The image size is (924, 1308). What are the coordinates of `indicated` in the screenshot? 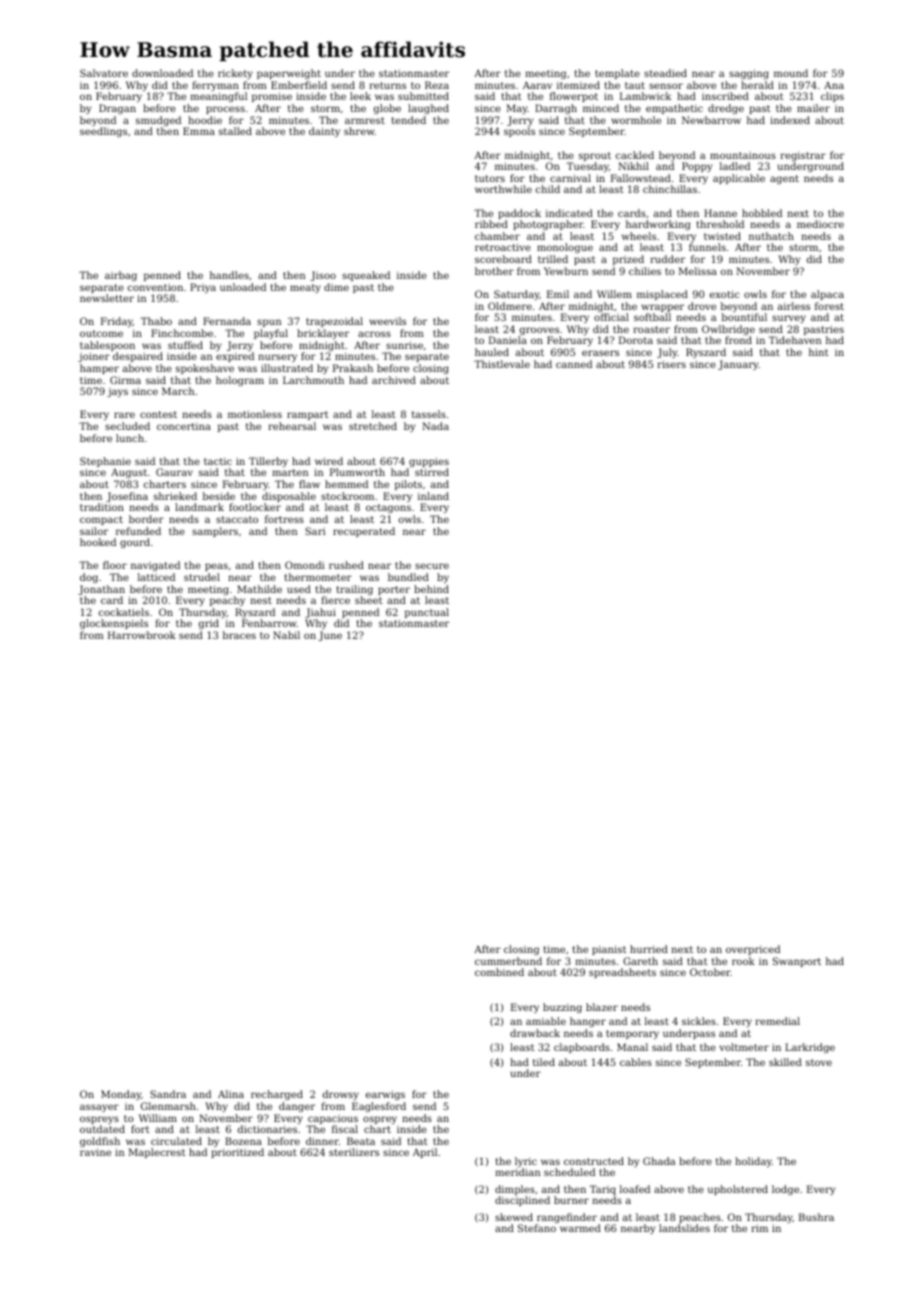 It's located at (569, 213).
